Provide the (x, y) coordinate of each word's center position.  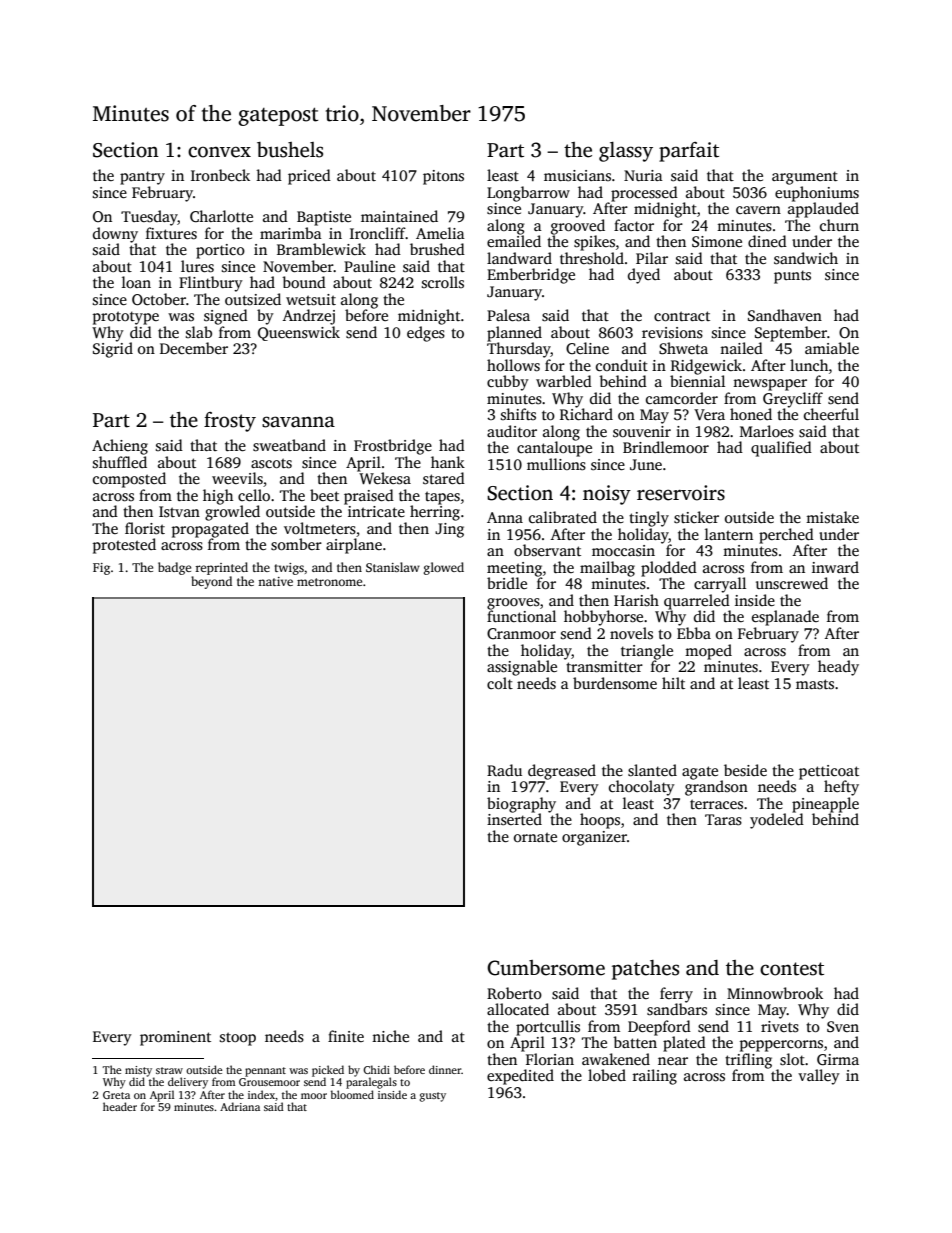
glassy (626, 152)
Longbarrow (528, 194)
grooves (513, 604)
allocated (518, 1009)
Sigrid (113, 350)
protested (124, 546)
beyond (211, 582)
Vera (709, 414)
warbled (564, 381)
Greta (116, 1095)
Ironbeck (220, 175)
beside (745, 770)
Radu (504, 770)
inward (835, 567)
